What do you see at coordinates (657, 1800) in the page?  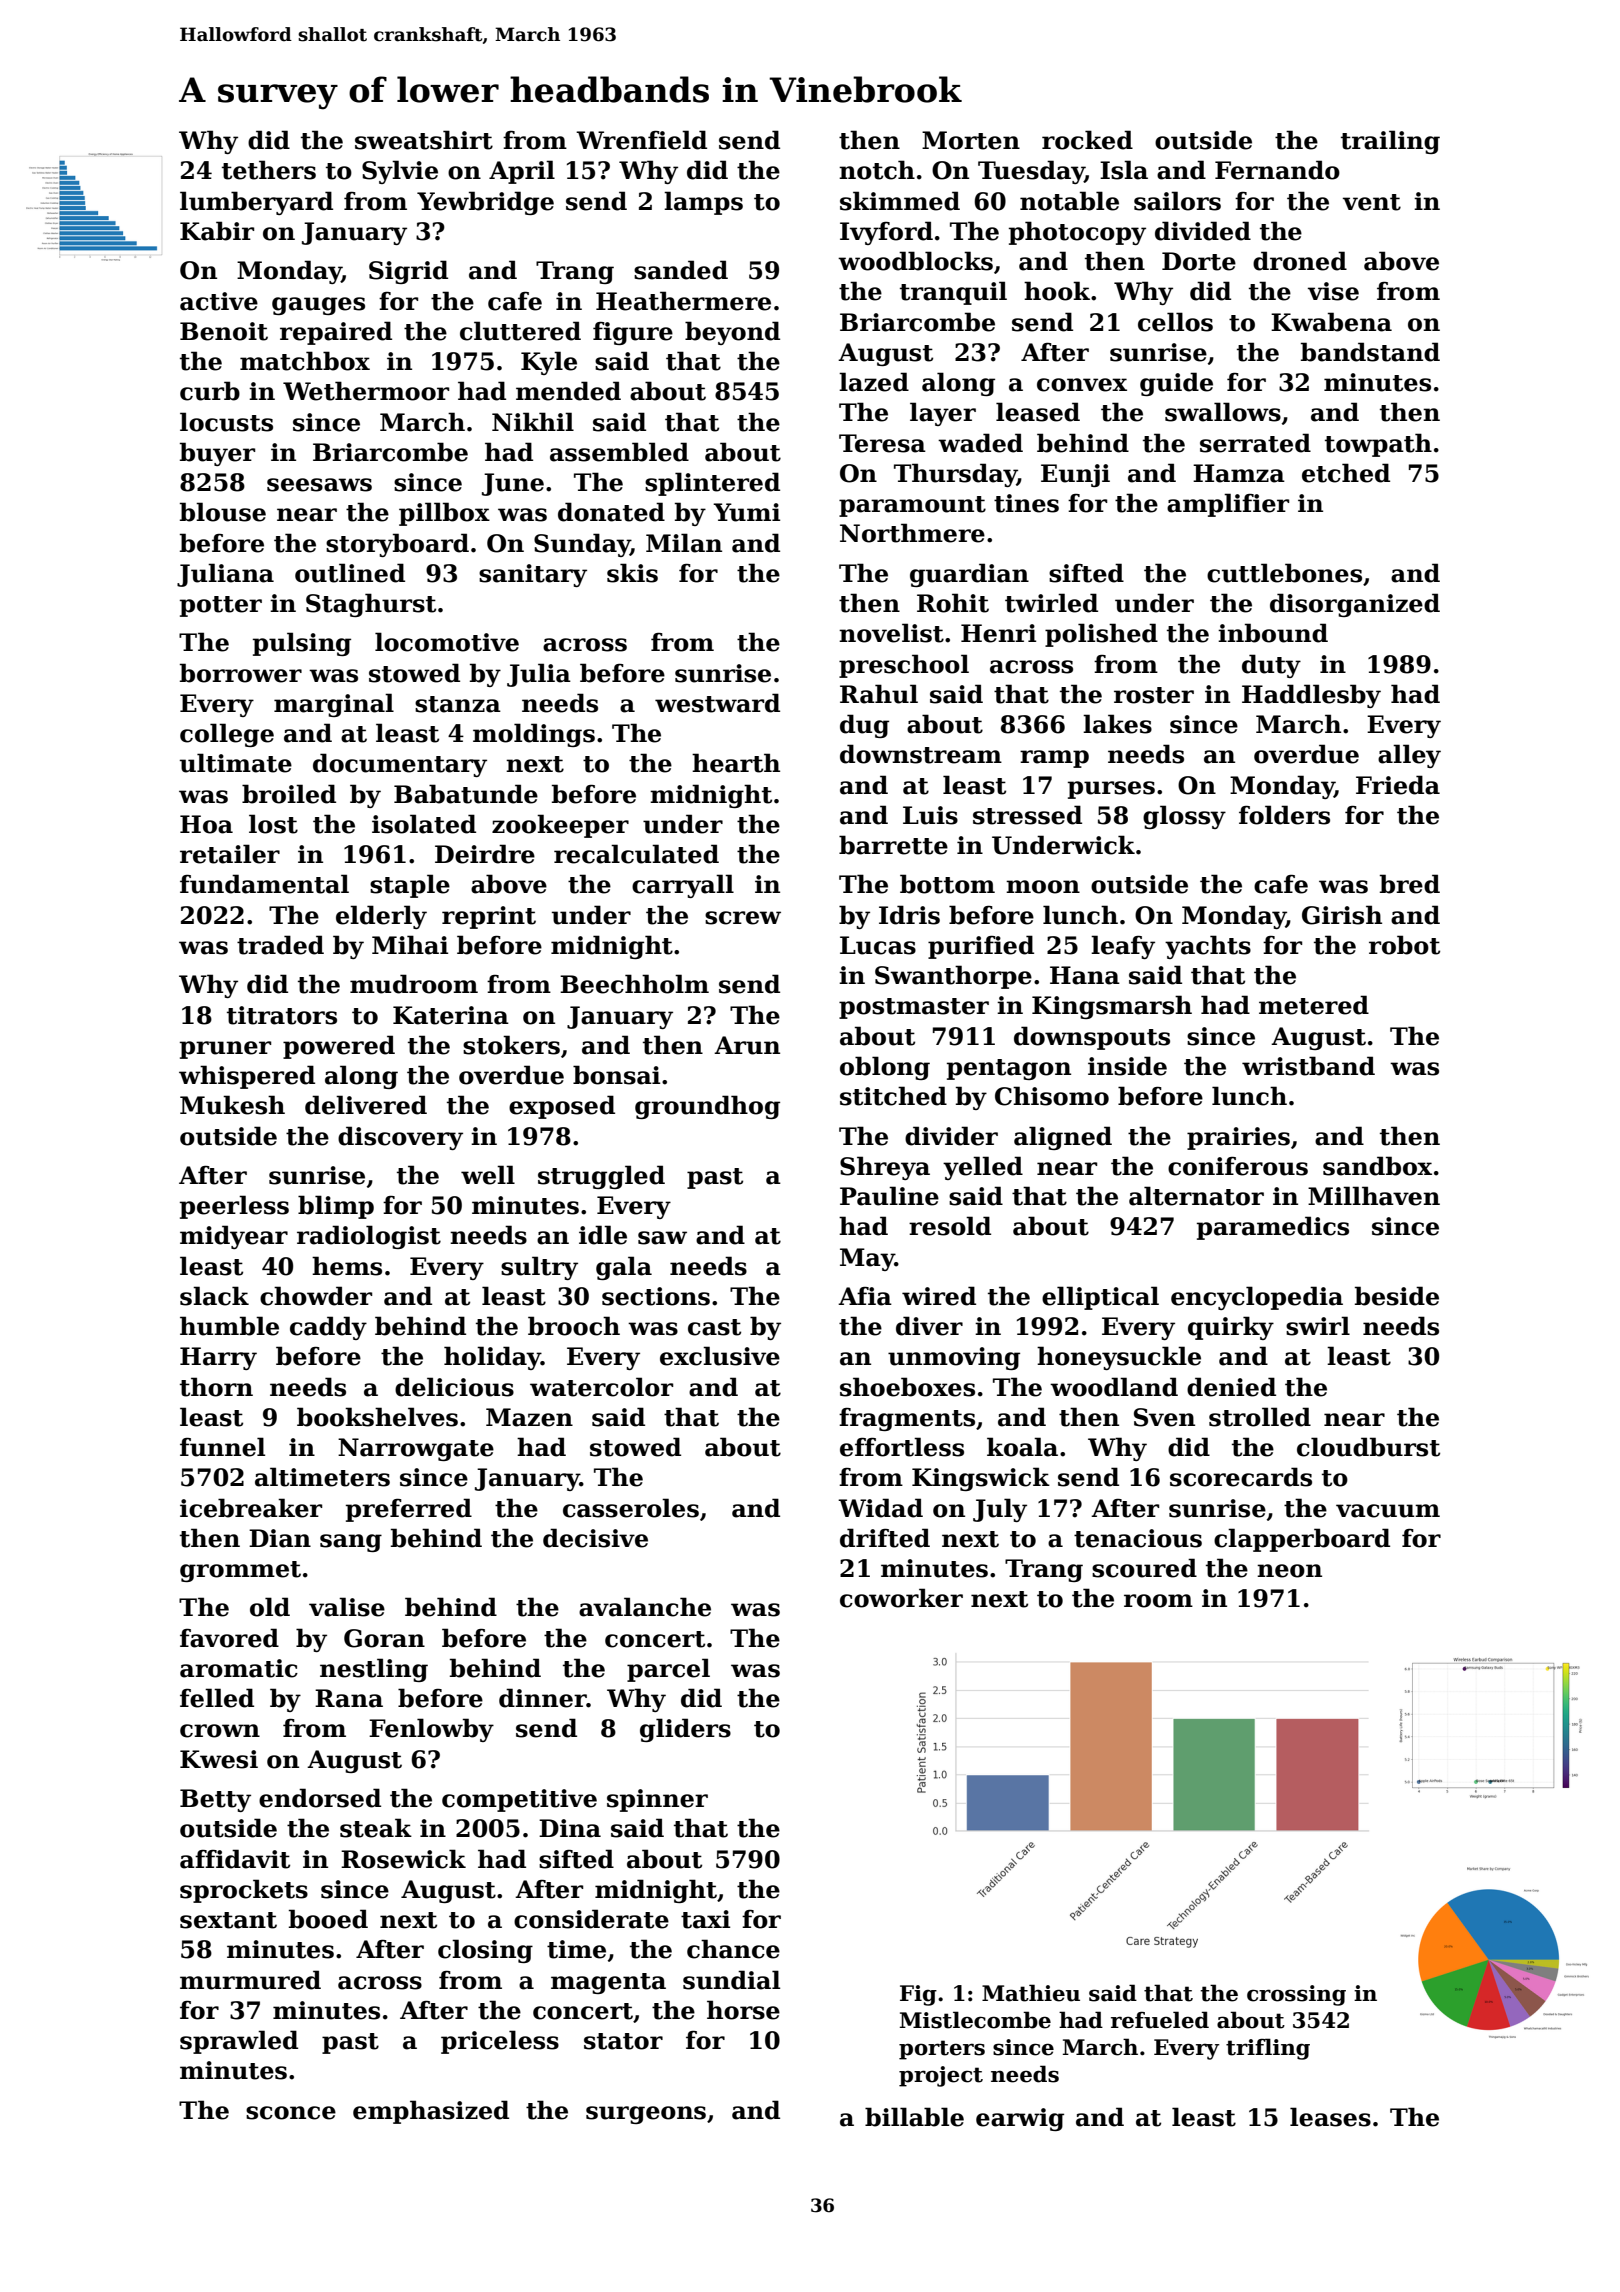 I see `spinner` at bounding box center [657, 1800].
